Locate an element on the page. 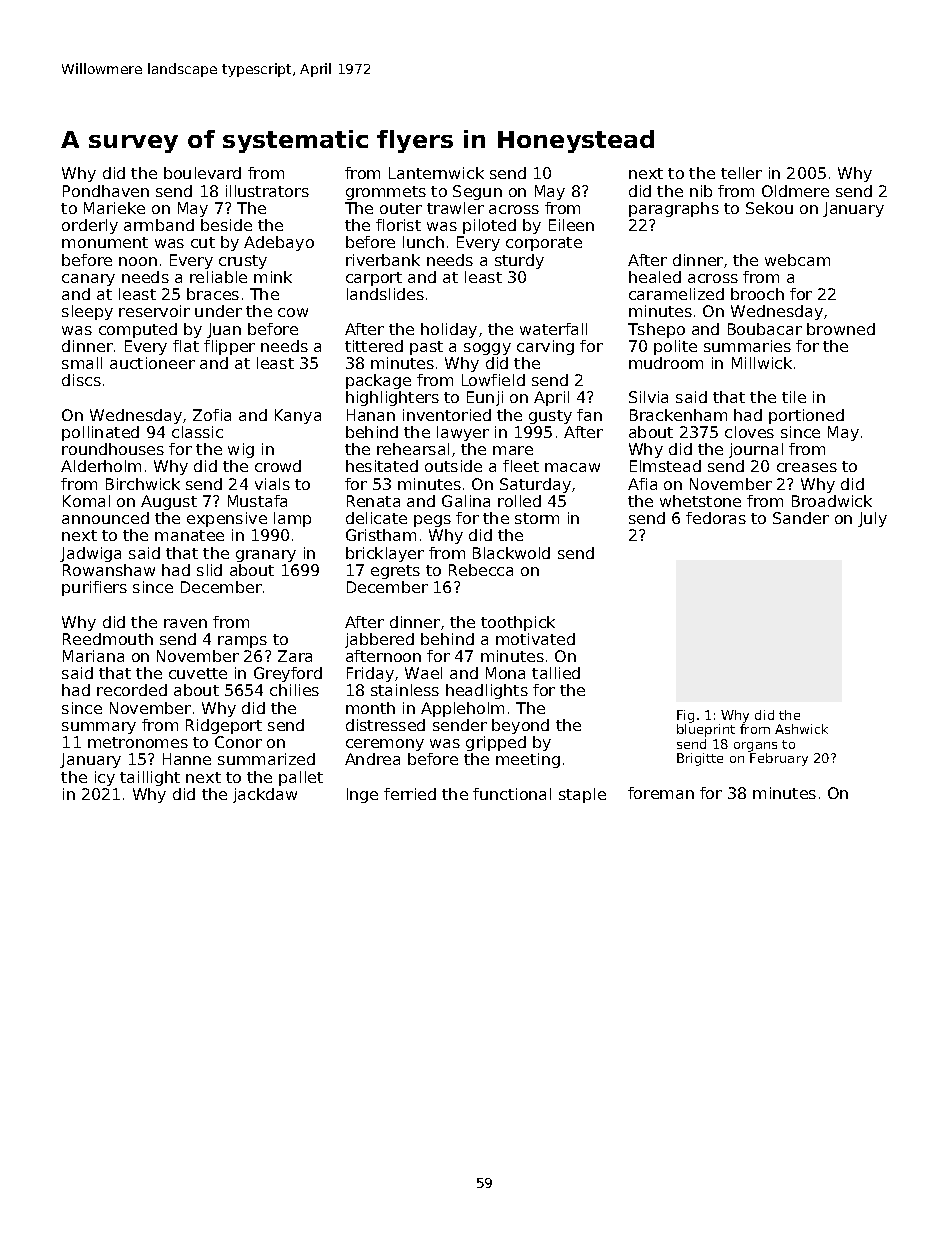 The width and height of the document is (952, 1233). Jadwiga is located at coordinates (90, 554).
